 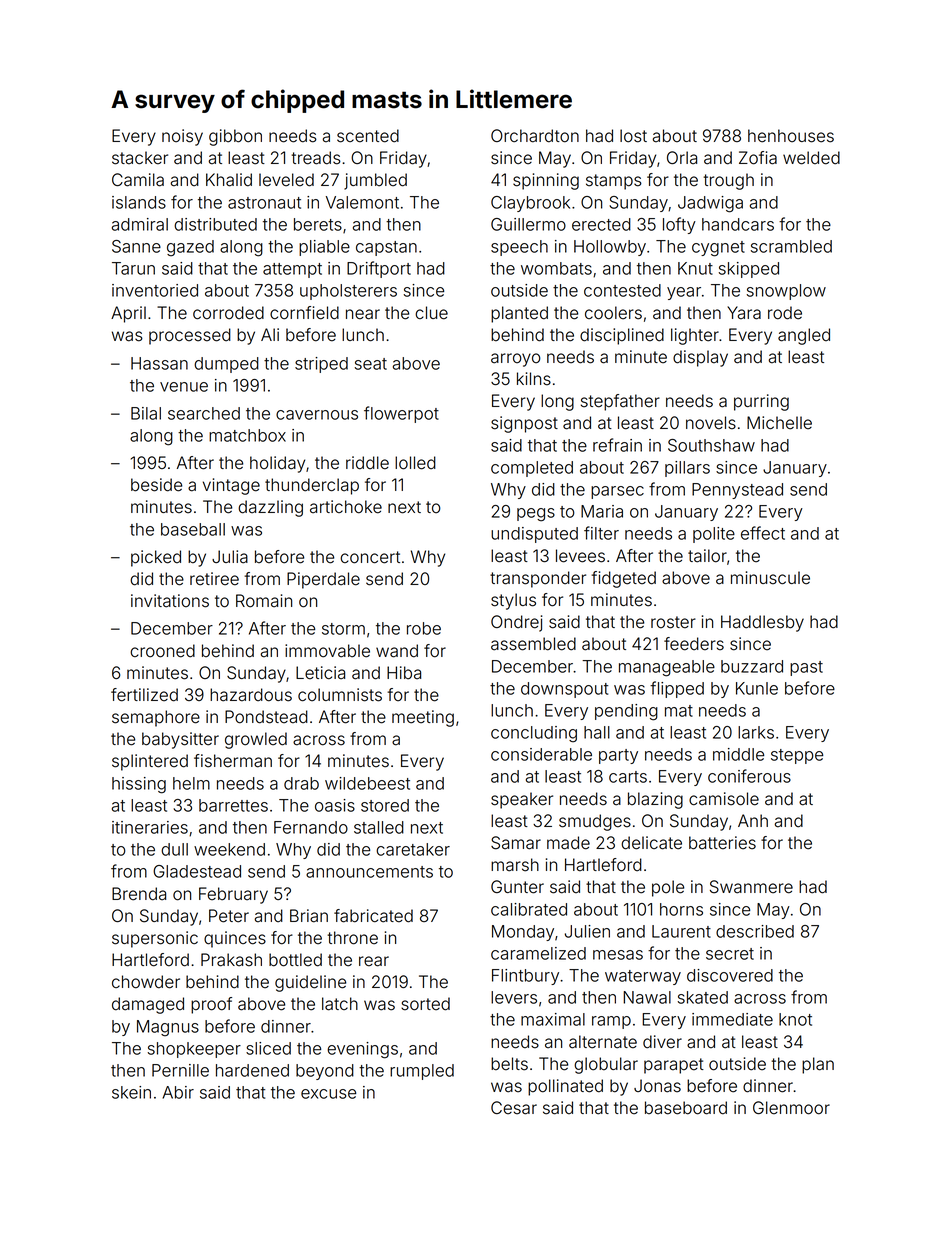 I want to click on bottled, so click(x=295, y=960).
